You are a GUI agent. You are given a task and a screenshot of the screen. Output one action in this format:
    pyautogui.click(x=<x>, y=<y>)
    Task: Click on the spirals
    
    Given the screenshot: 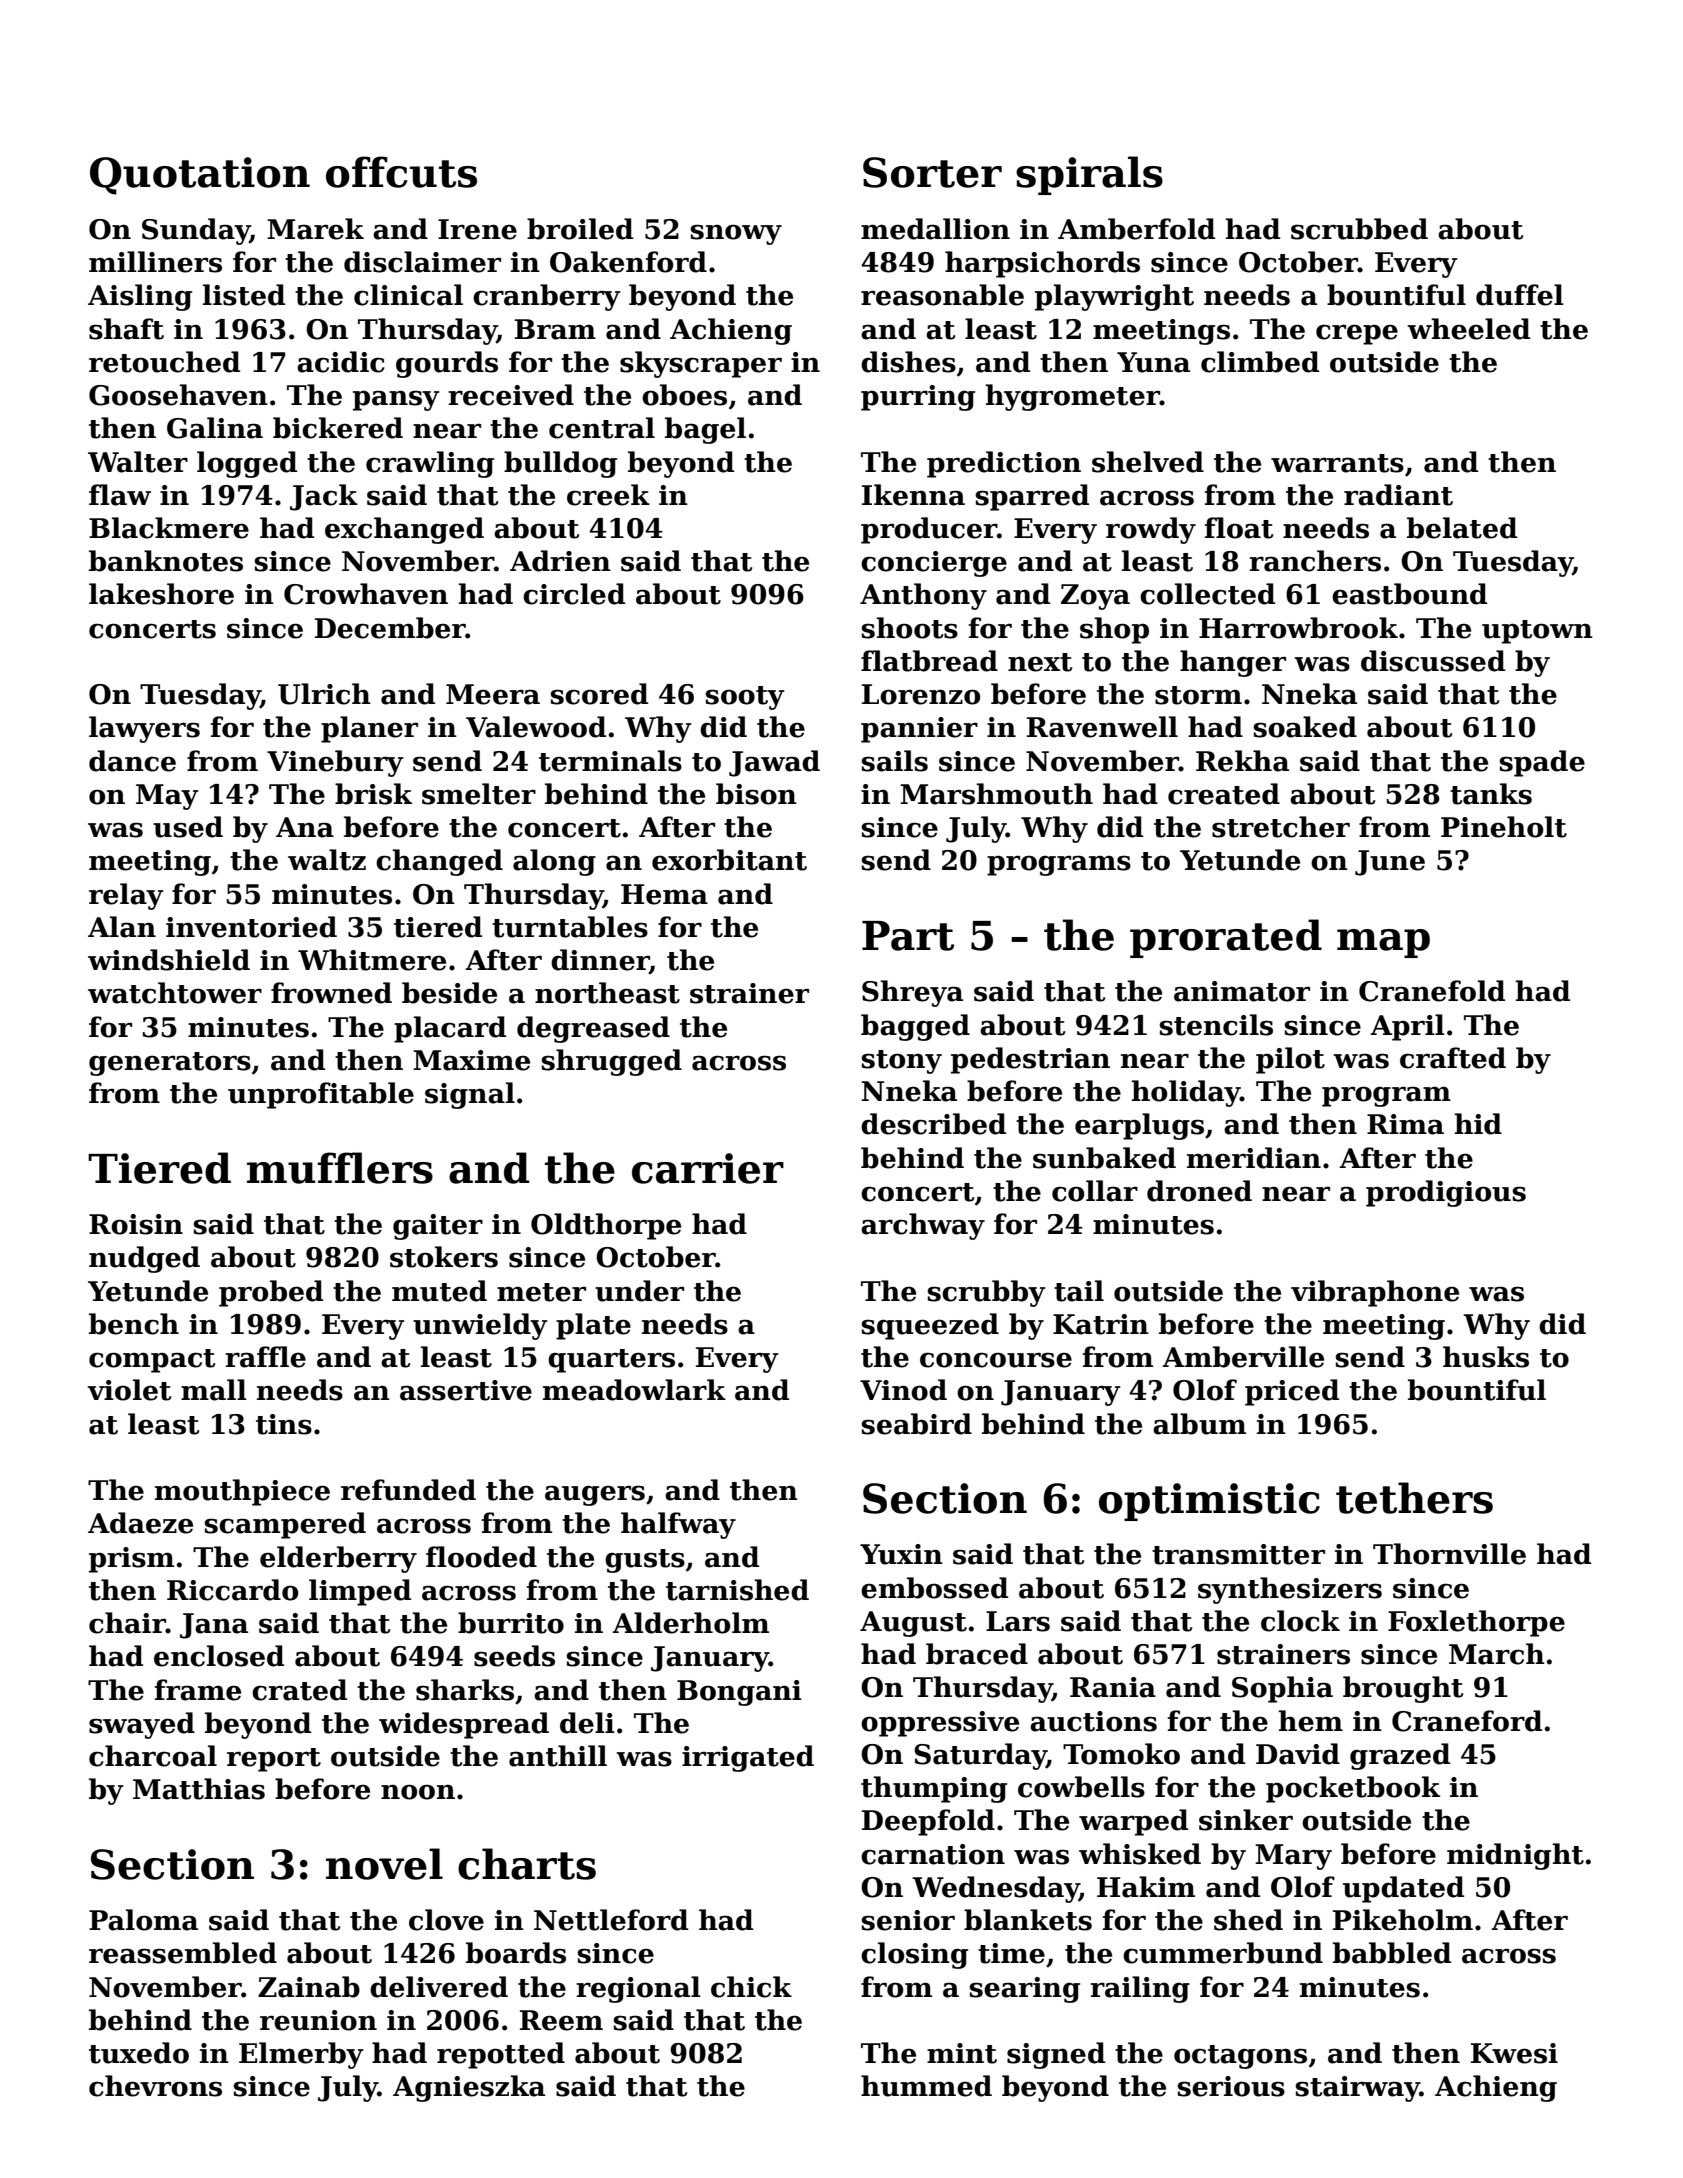 What is the action you would take?
    pyautogui.click(x=1089, y=175)
